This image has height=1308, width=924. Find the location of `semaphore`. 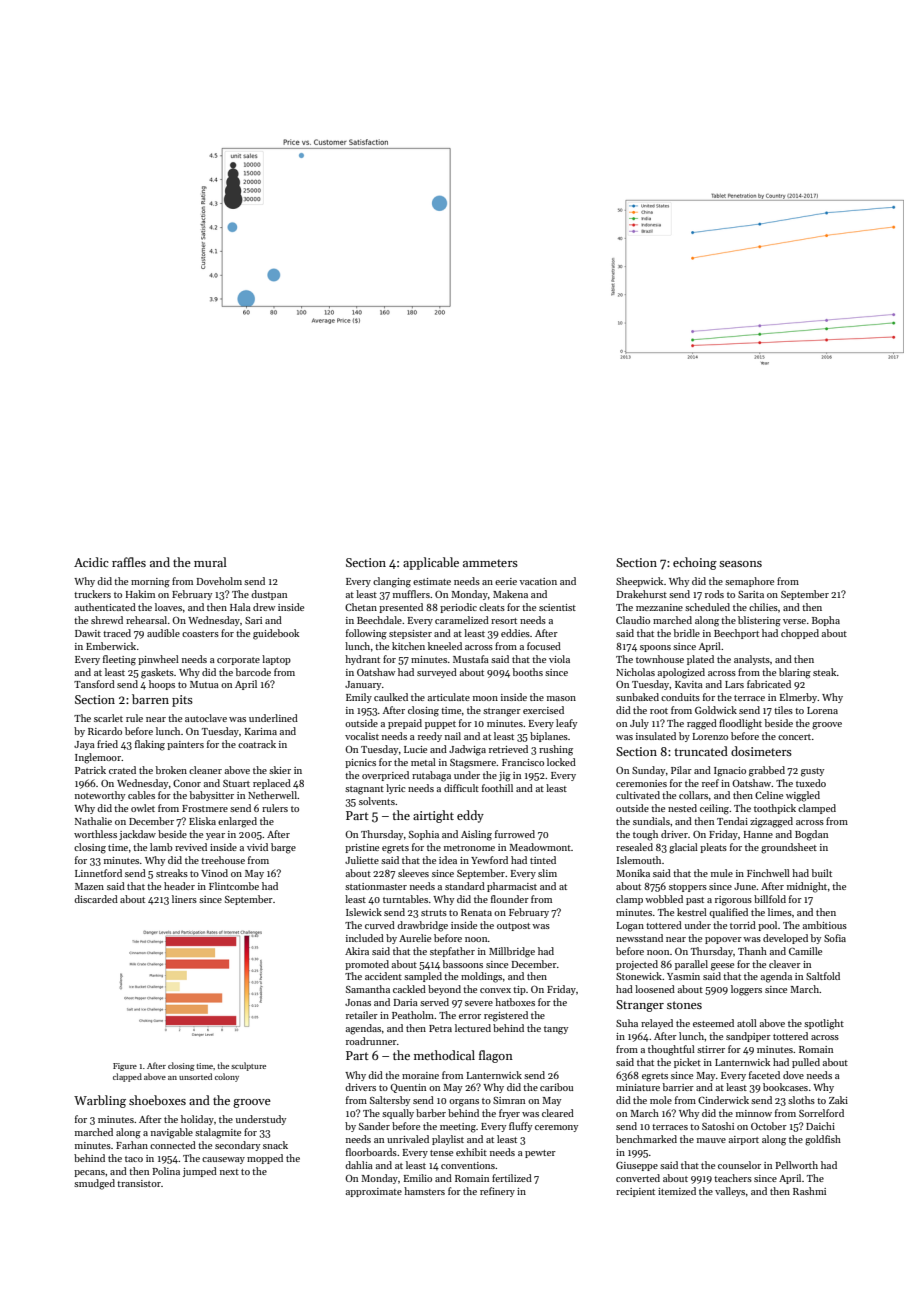

semaphore is located at coordinates (749, 582).
